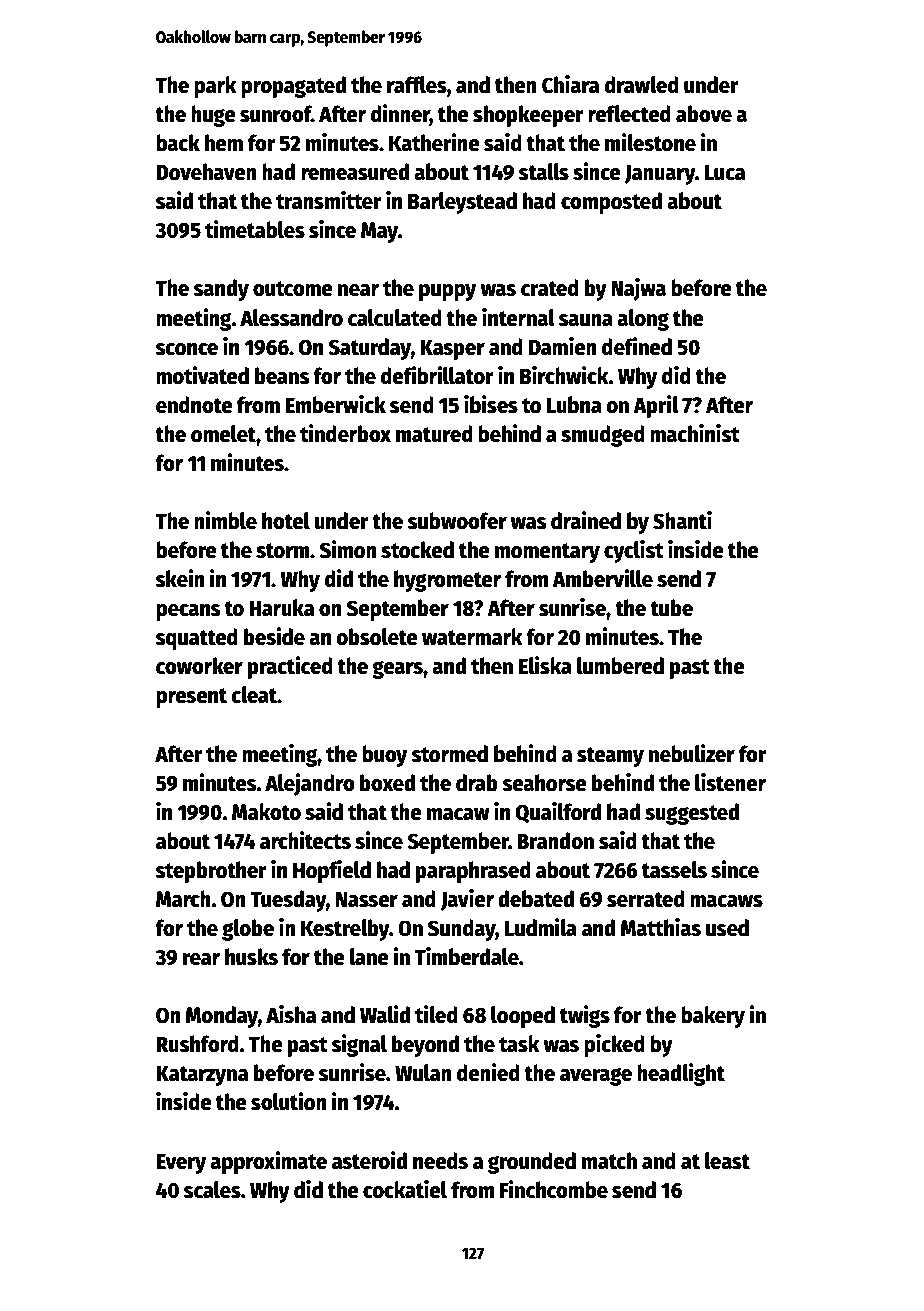  What do you see at coordinates (642, 85) in the screenshot?
I see `drawled` at bounding box center [642, 85].
